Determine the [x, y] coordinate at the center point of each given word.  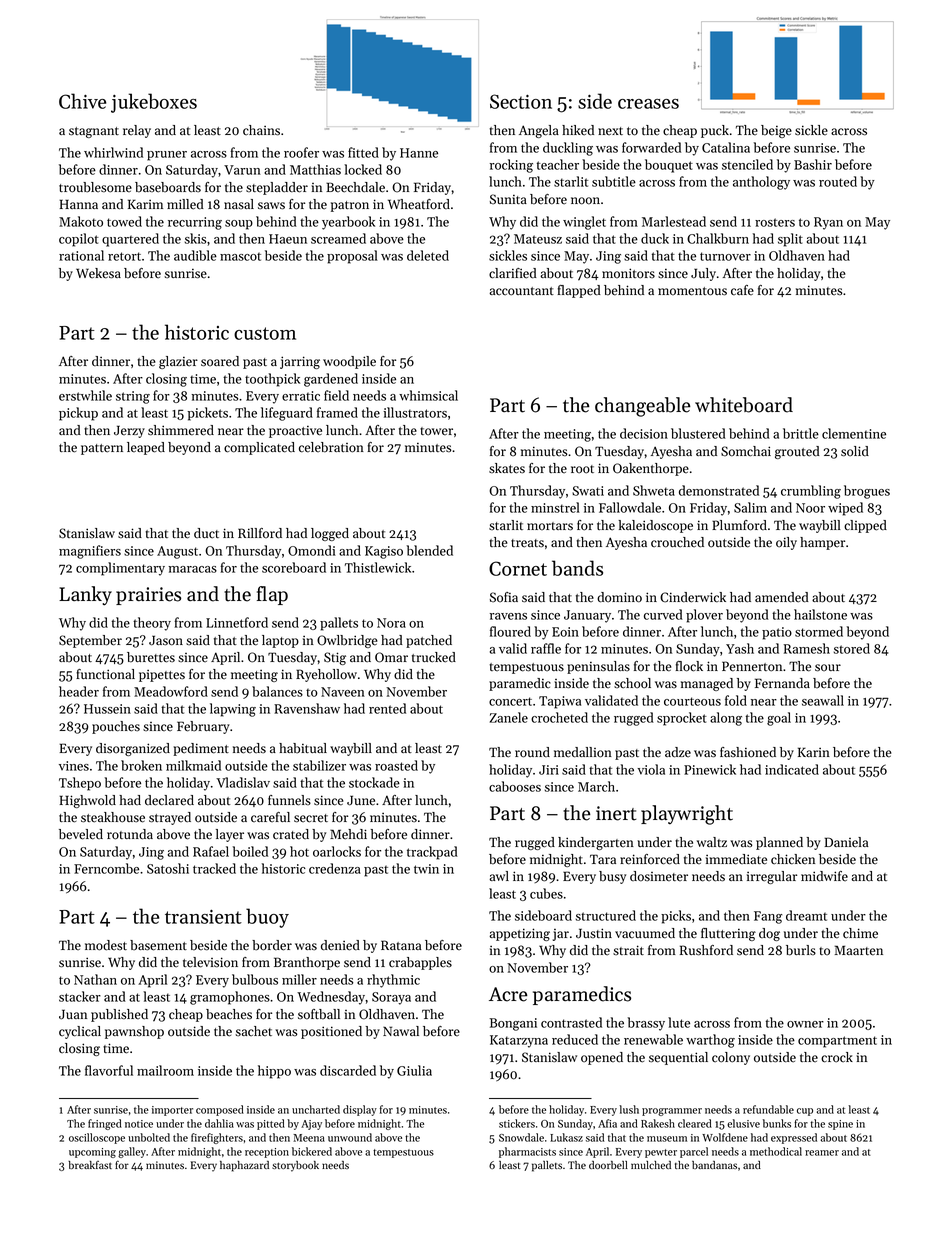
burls [801, 950]
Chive [82, 101]
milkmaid [193, 765]
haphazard [244, 1166]
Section [521, 101]
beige [776, 131]
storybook [295, 1166]
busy [612, 877]
